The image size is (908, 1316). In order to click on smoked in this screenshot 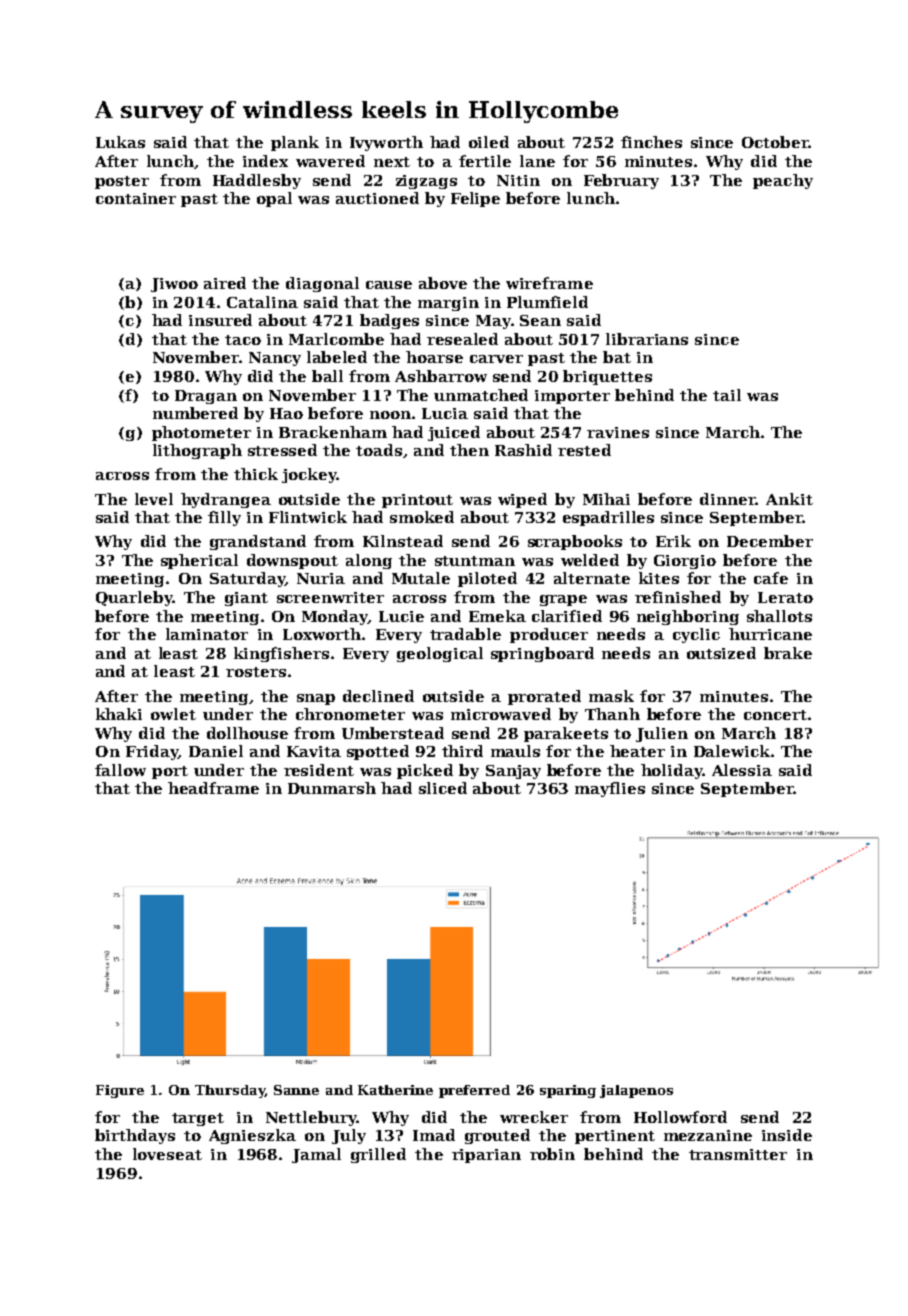, I will do `click(422, 517)`.
